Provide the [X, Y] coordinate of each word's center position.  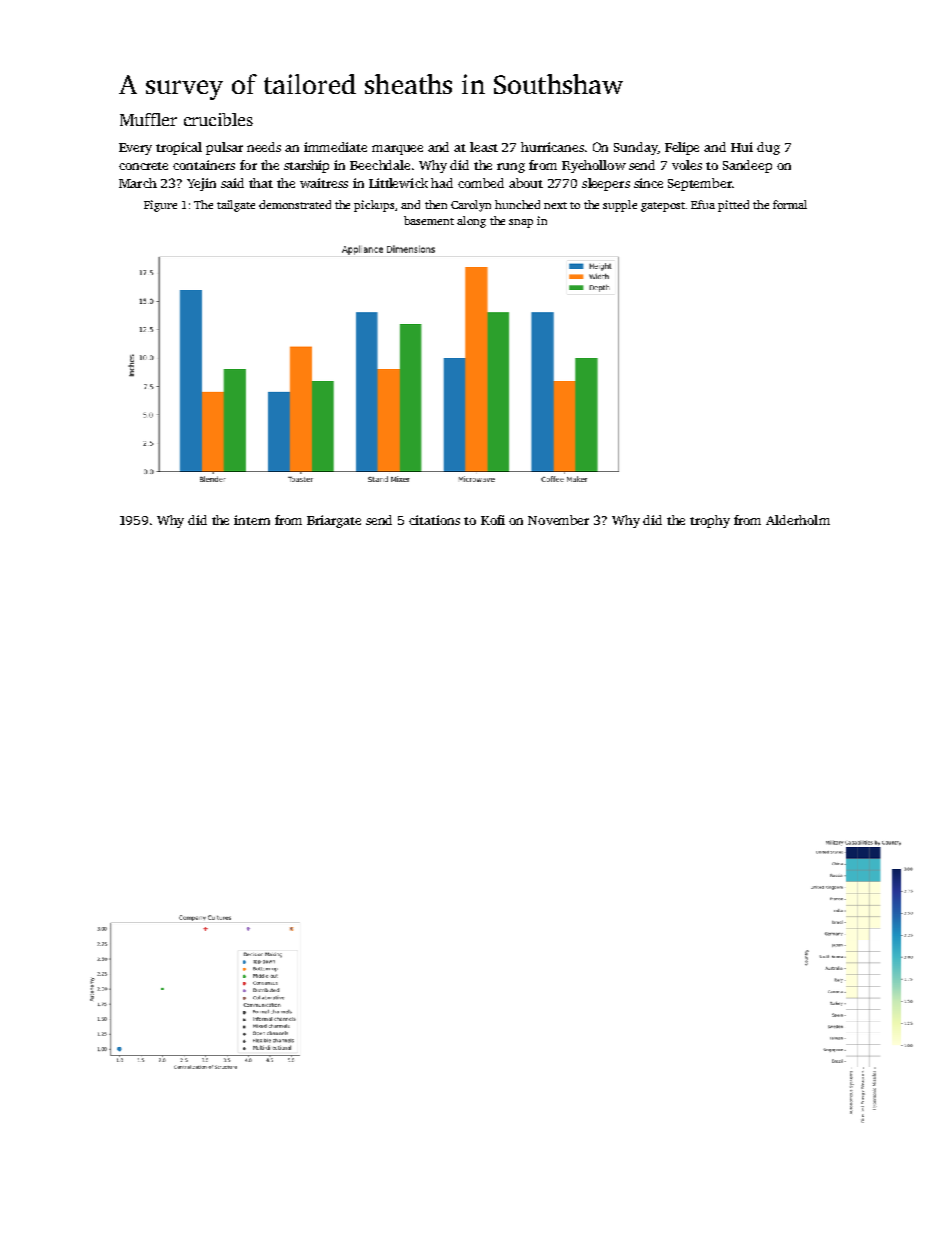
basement [429, 220]
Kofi [493, 520]
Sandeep [747, 166]
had [442, 183]
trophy [710, 521]
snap [521, 223]
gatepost [663, 207]
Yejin [201, 184]
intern [252, 520]
